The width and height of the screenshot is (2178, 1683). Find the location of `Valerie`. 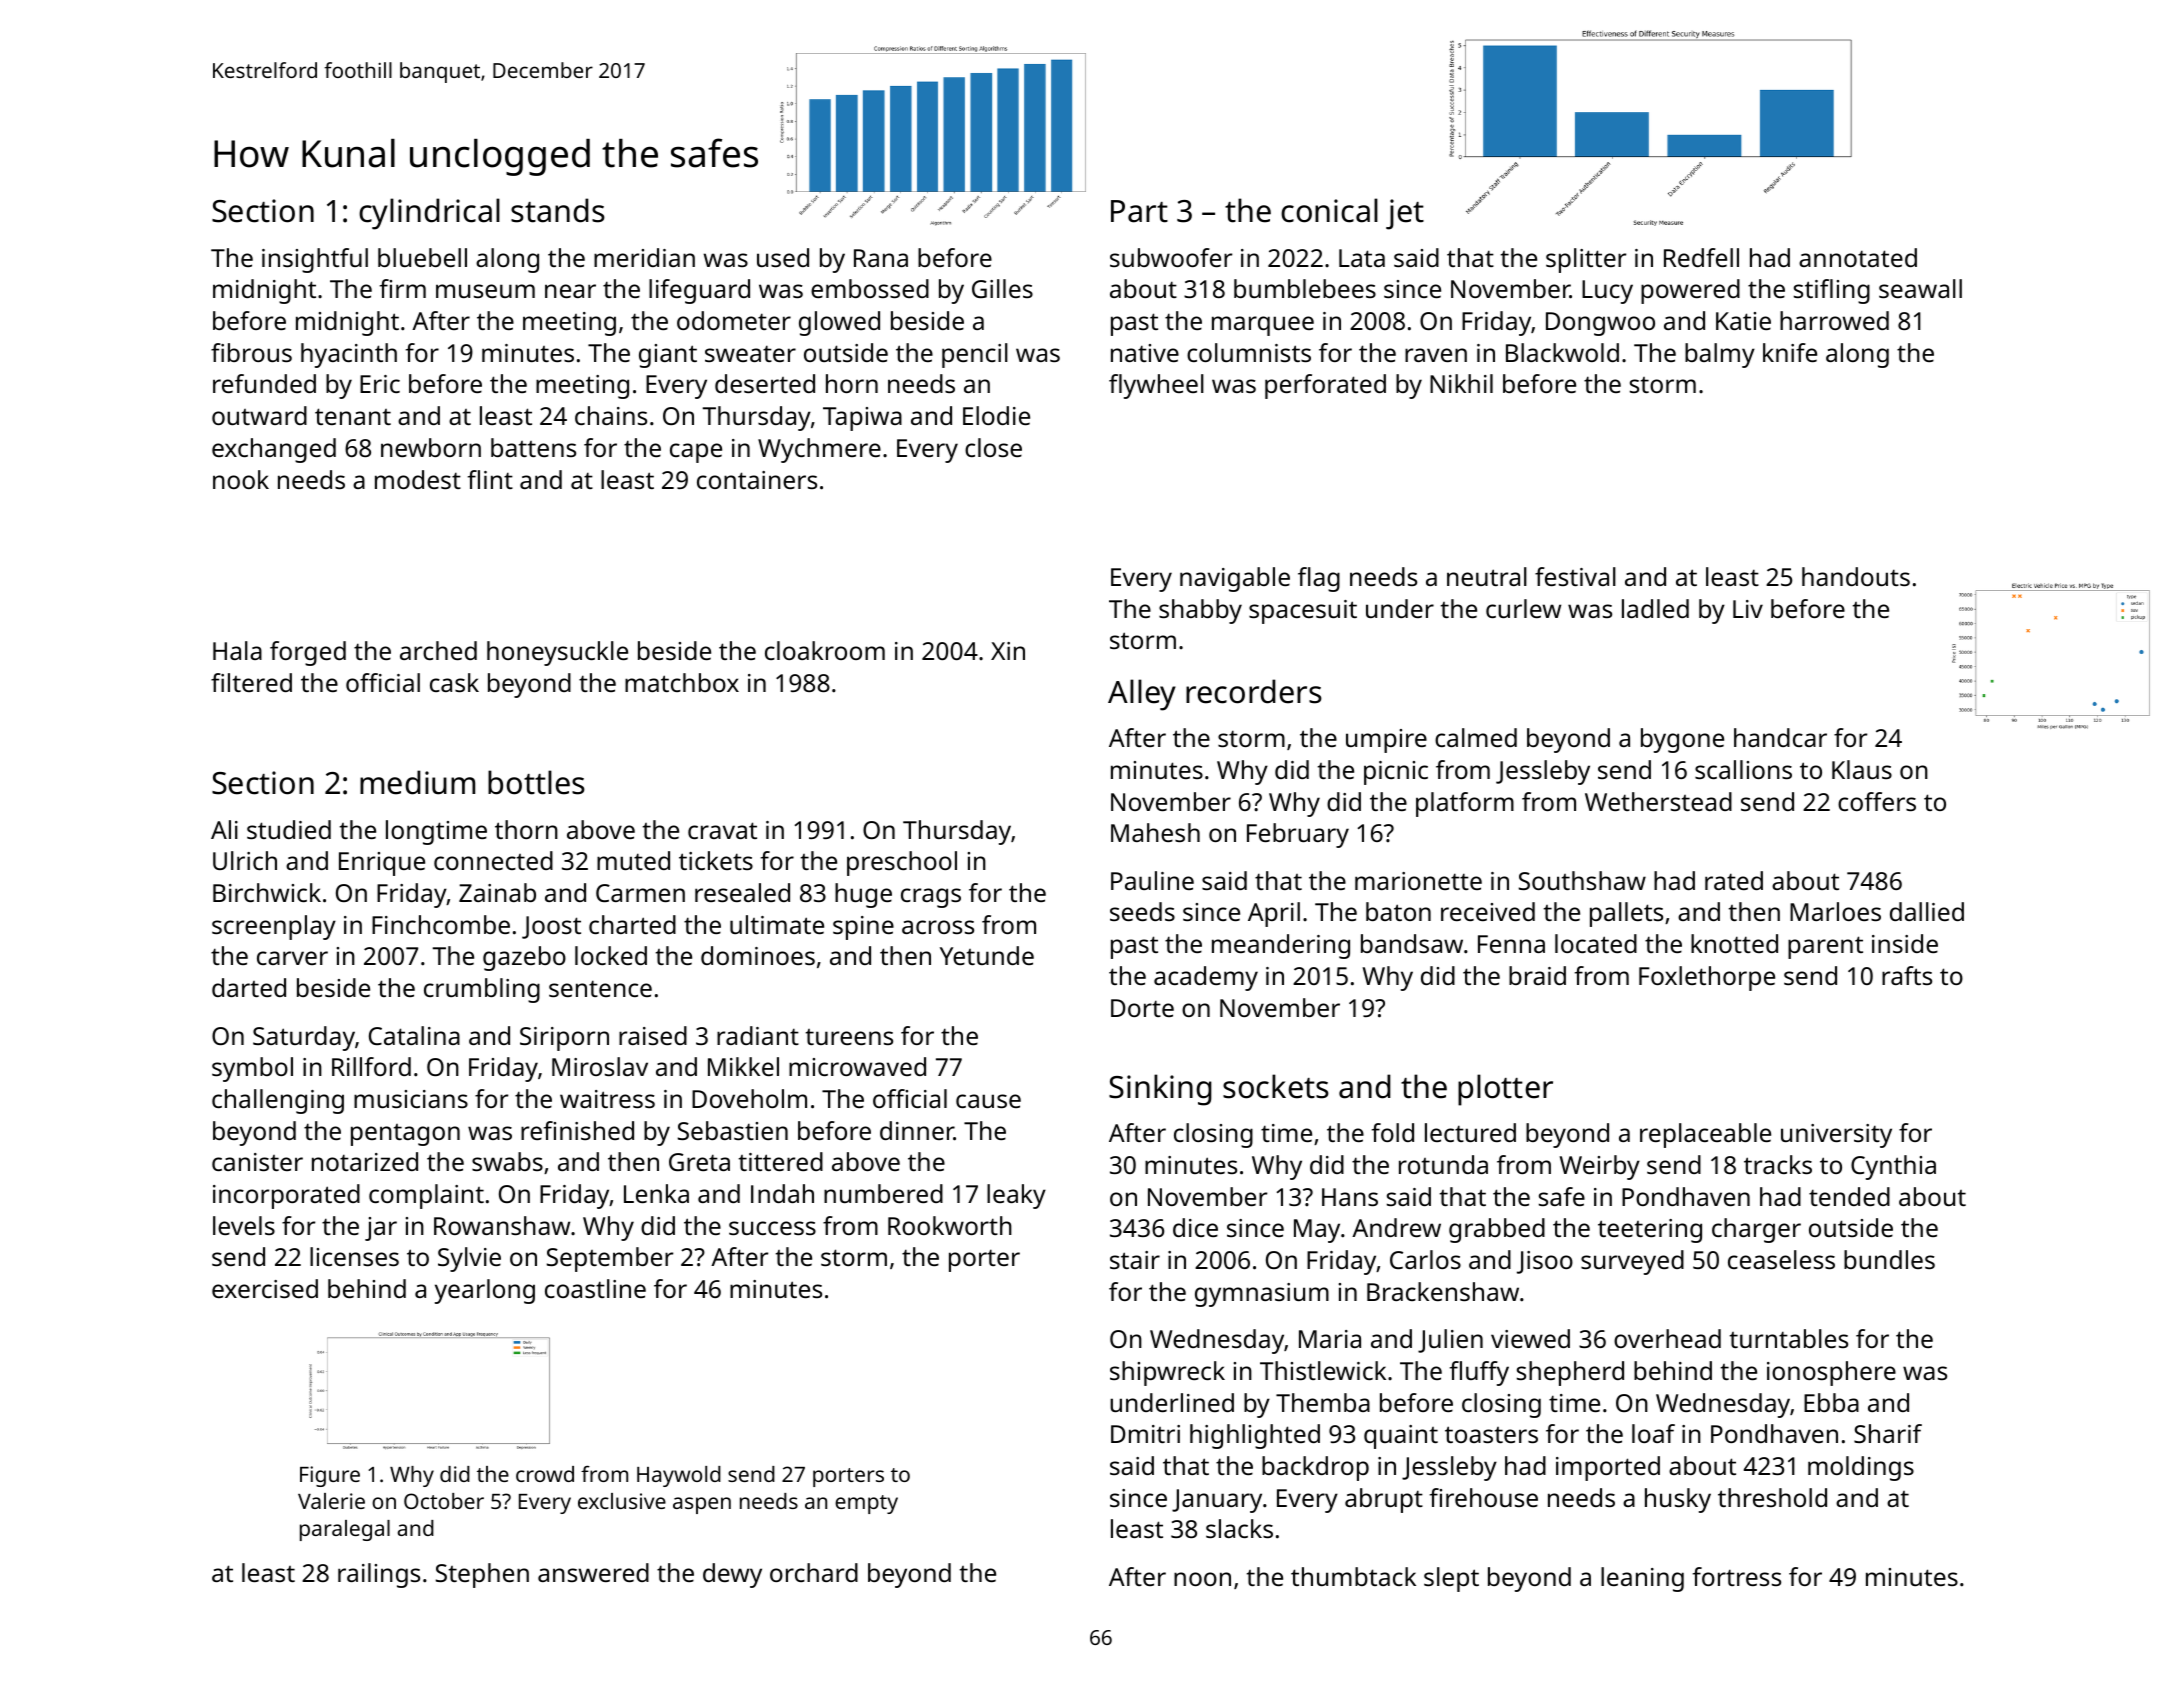

Valerie is located at coordinates (331, 1501).
